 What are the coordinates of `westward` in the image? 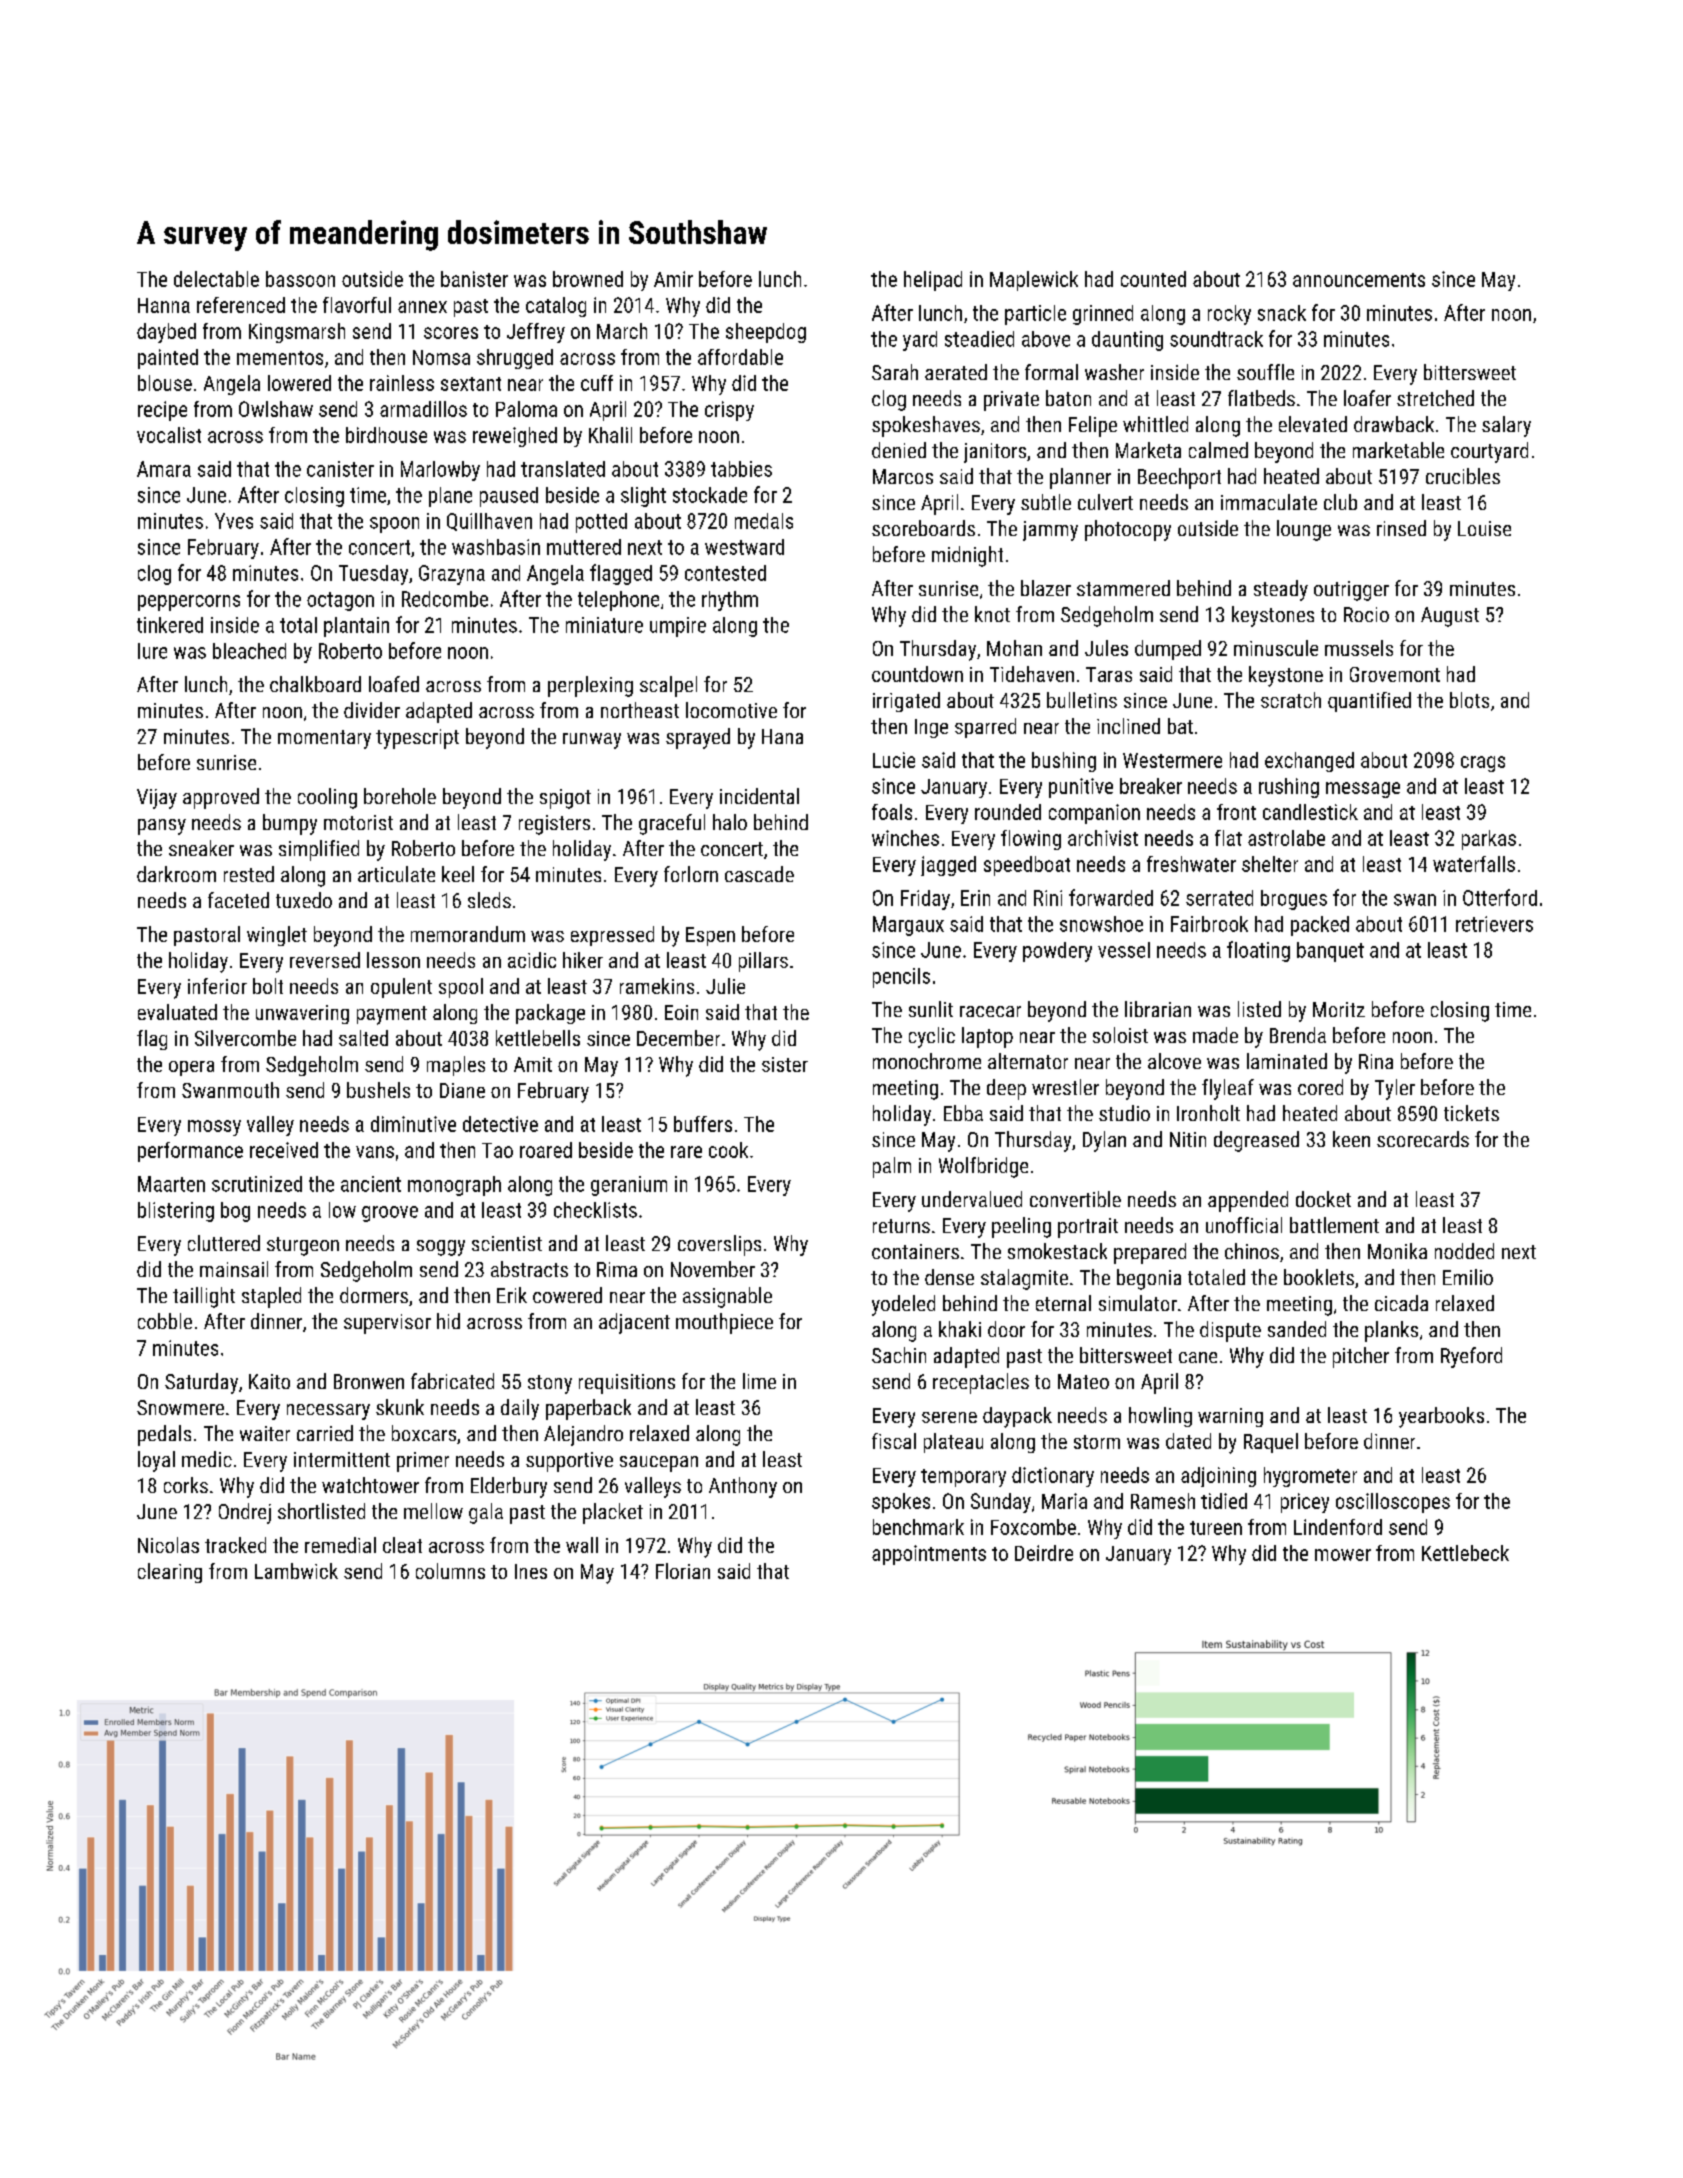 It's located at (744, 547).
